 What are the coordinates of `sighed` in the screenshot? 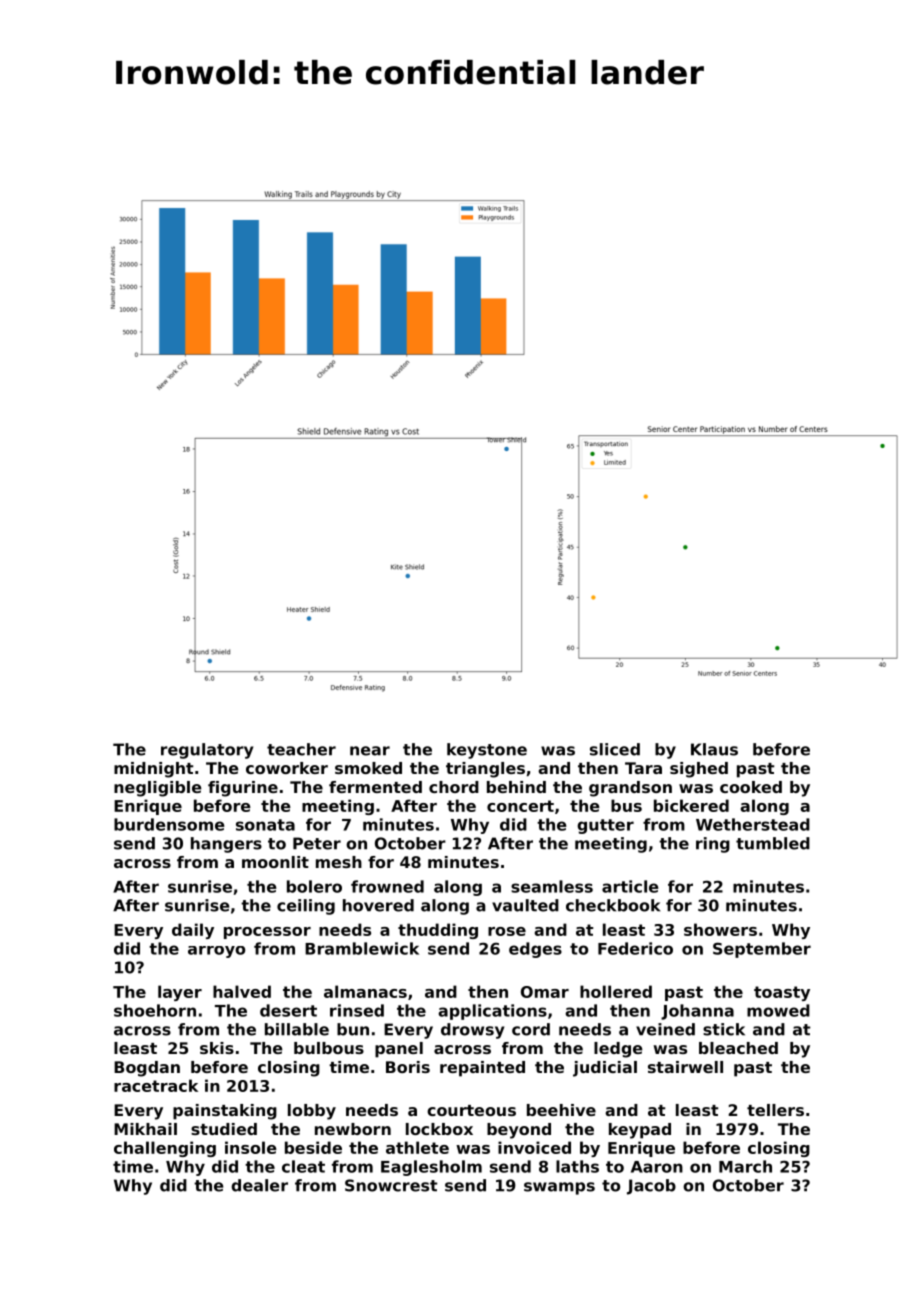 It's located at (699, 770).
